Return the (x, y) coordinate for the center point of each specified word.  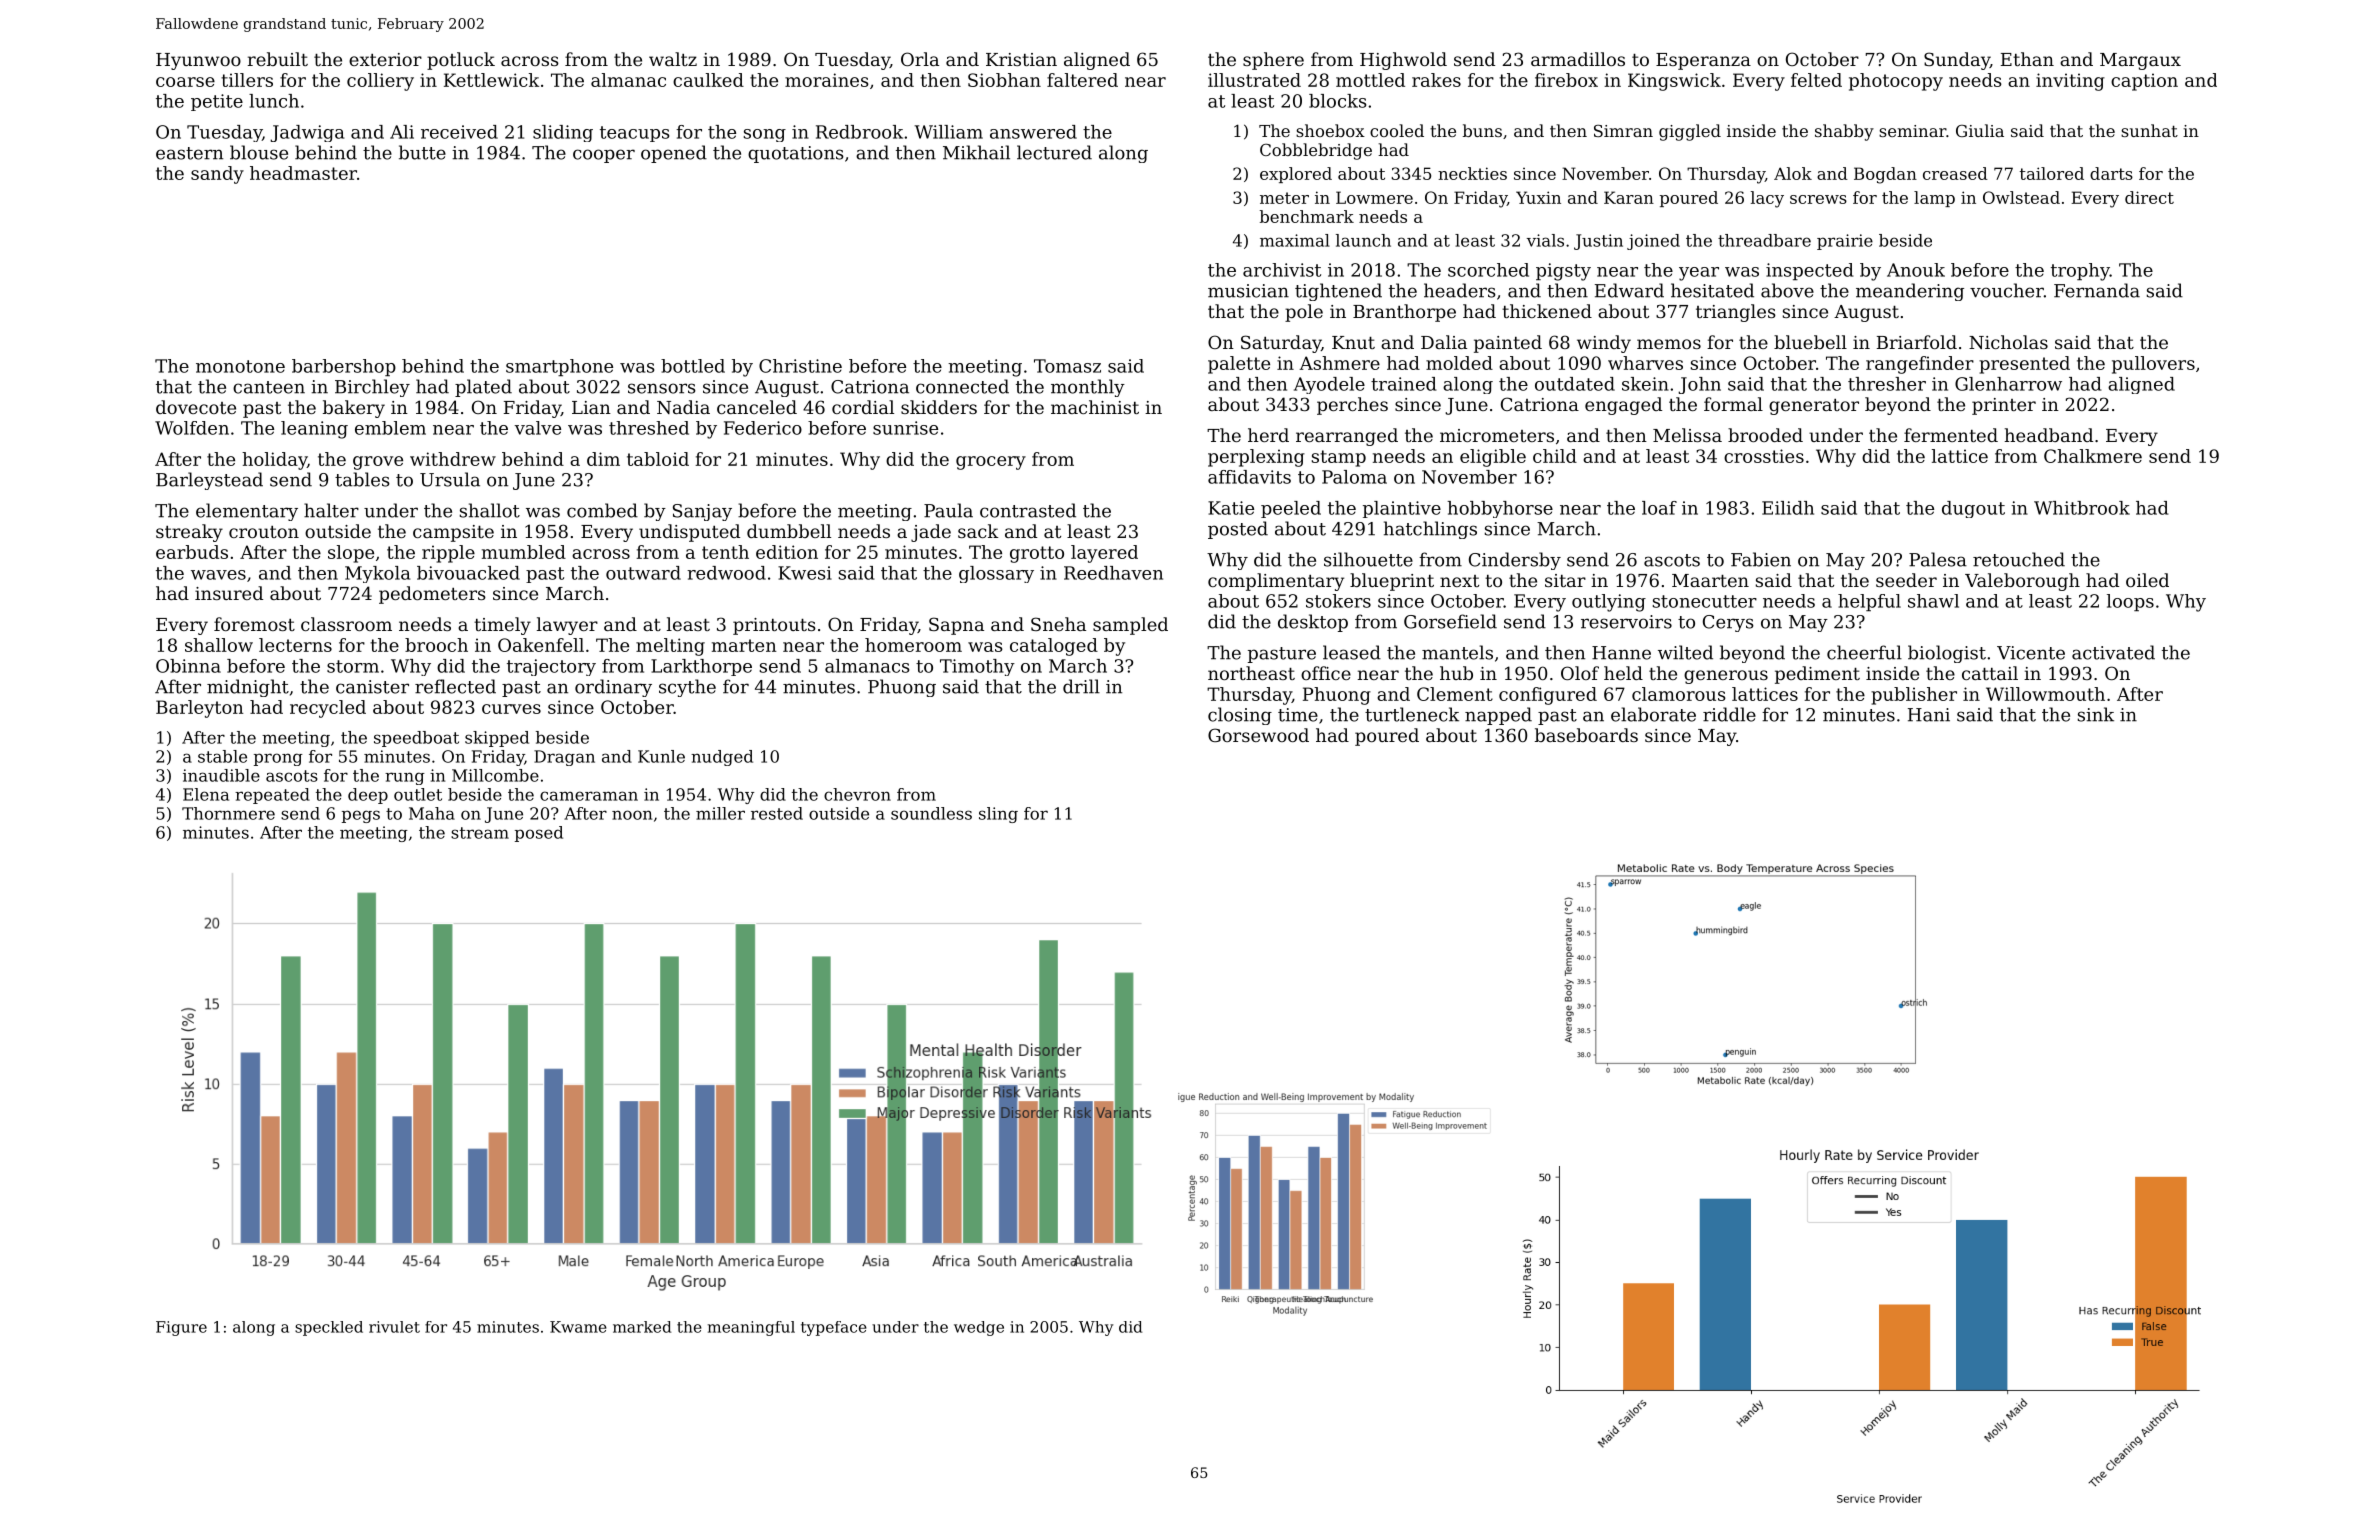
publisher (1914, 696)
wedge (979, 1328)
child (1555, 456)
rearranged (1347, 437)
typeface (834, 1328)
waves (218, 575)
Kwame (578, 1327)
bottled (693, 366)
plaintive (1402, 509)
